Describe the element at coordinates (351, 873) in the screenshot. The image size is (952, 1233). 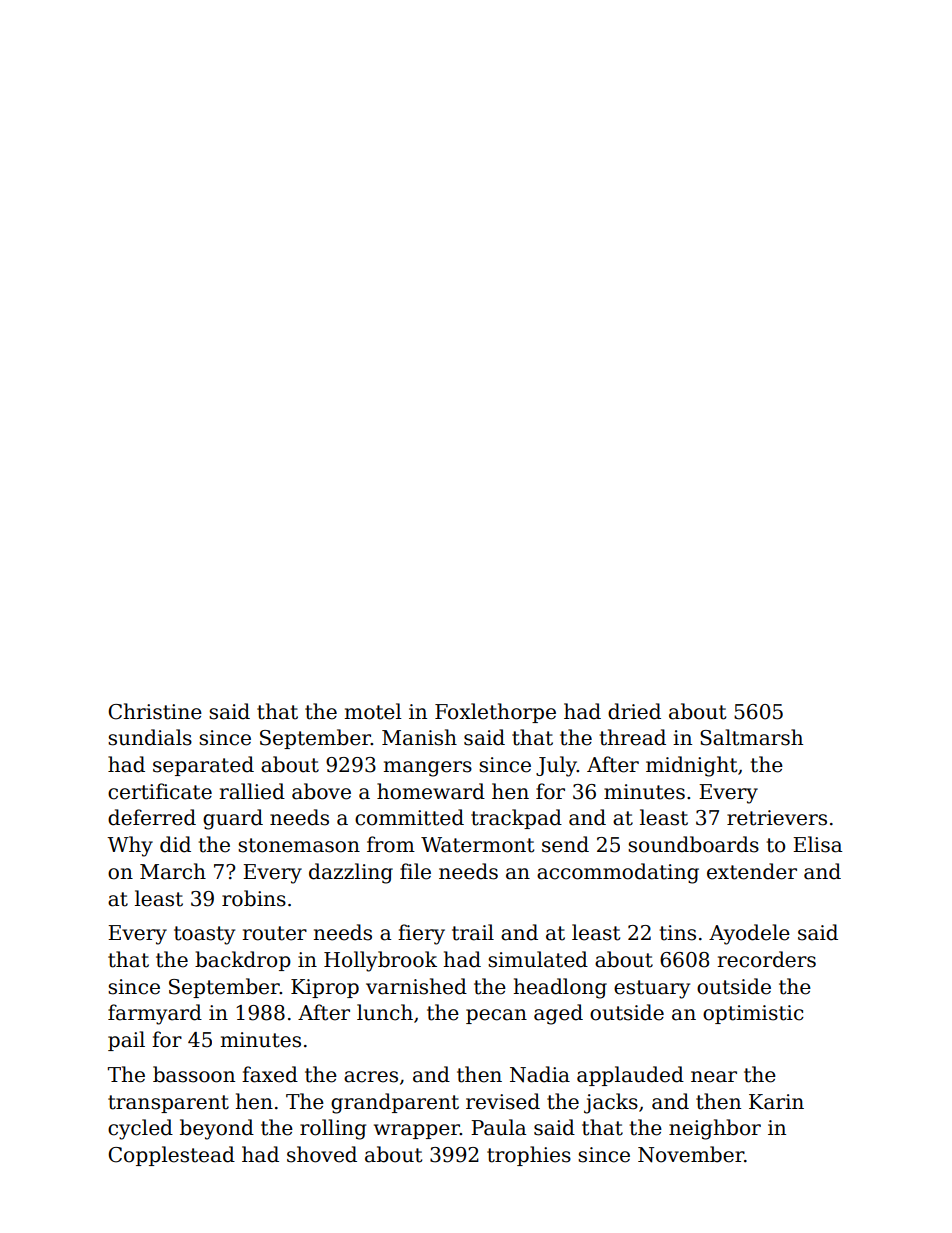
I see `dazzling` at that location.
